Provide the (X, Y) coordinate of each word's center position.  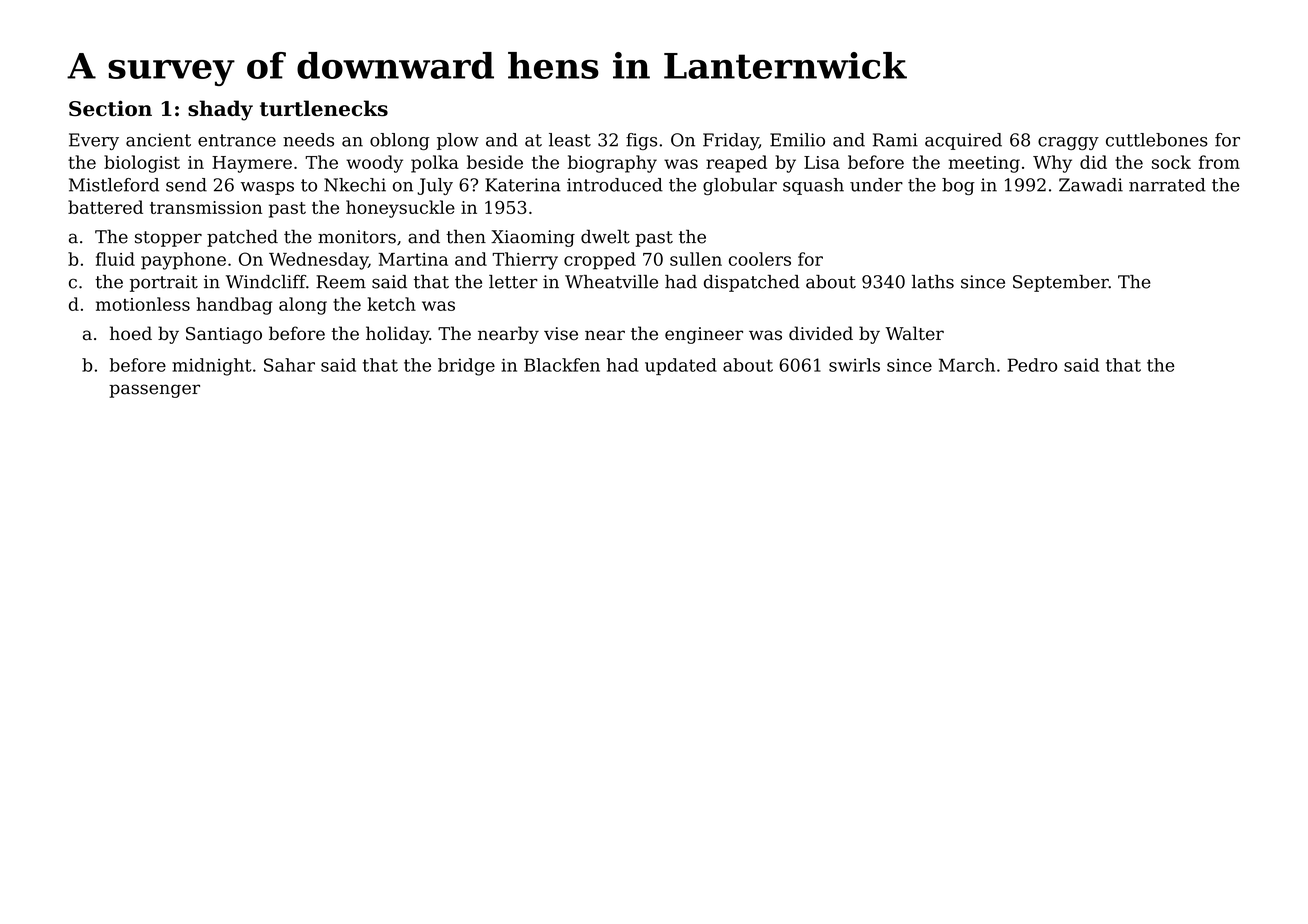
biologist (142, 164)
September (1061, 283)
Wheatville (611, 282)
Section (110, 108)
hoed (131, 333)
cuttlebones (1157, 140)
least (570, 140)
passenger (154, 391)
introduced (615, 185)
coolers (760, 259)
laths (933, 282)
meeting (984, 164)
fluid (115, 259)
